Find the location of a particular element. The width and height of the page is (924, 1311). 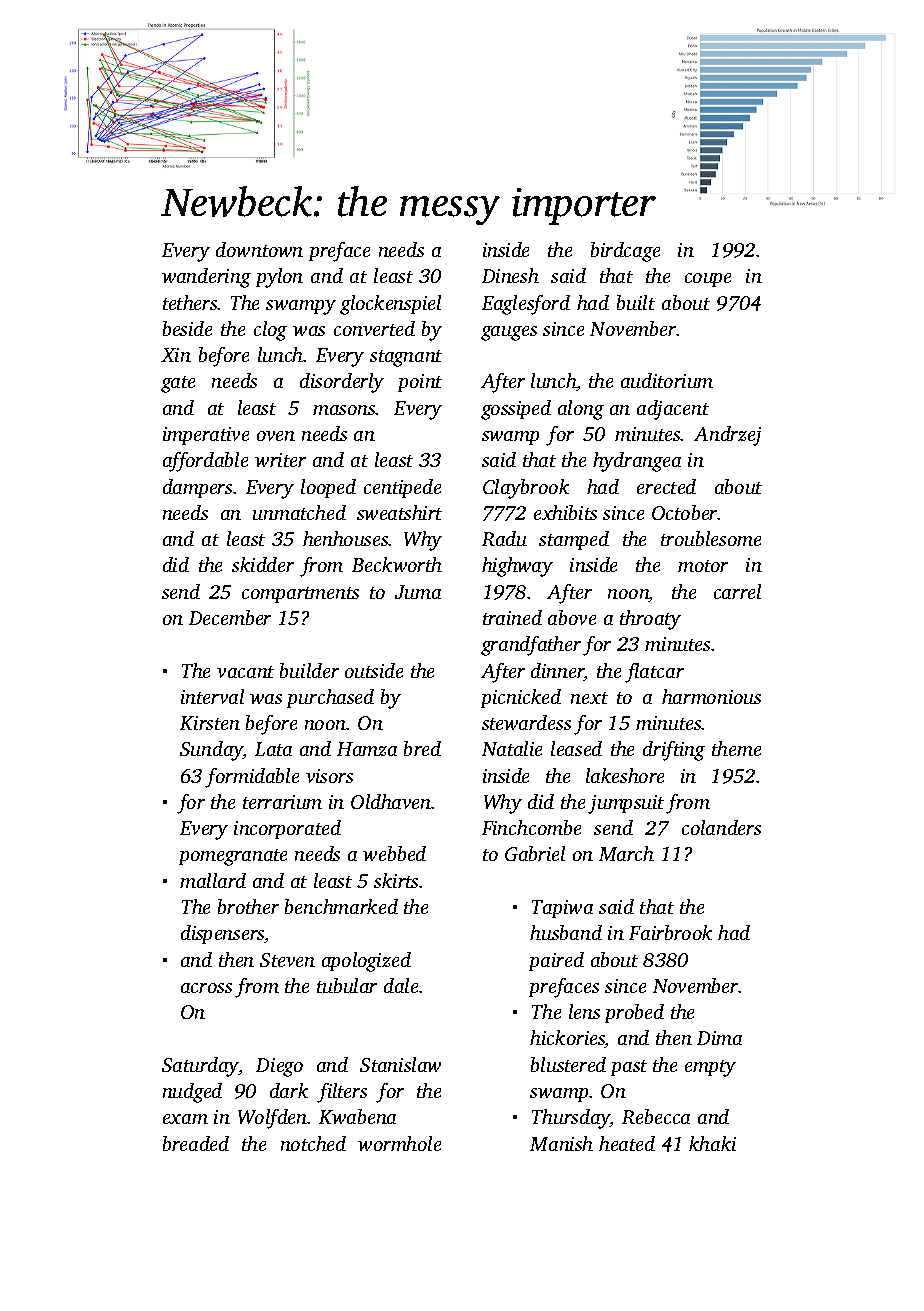

auditorium is located at coordinates (667, 380).
